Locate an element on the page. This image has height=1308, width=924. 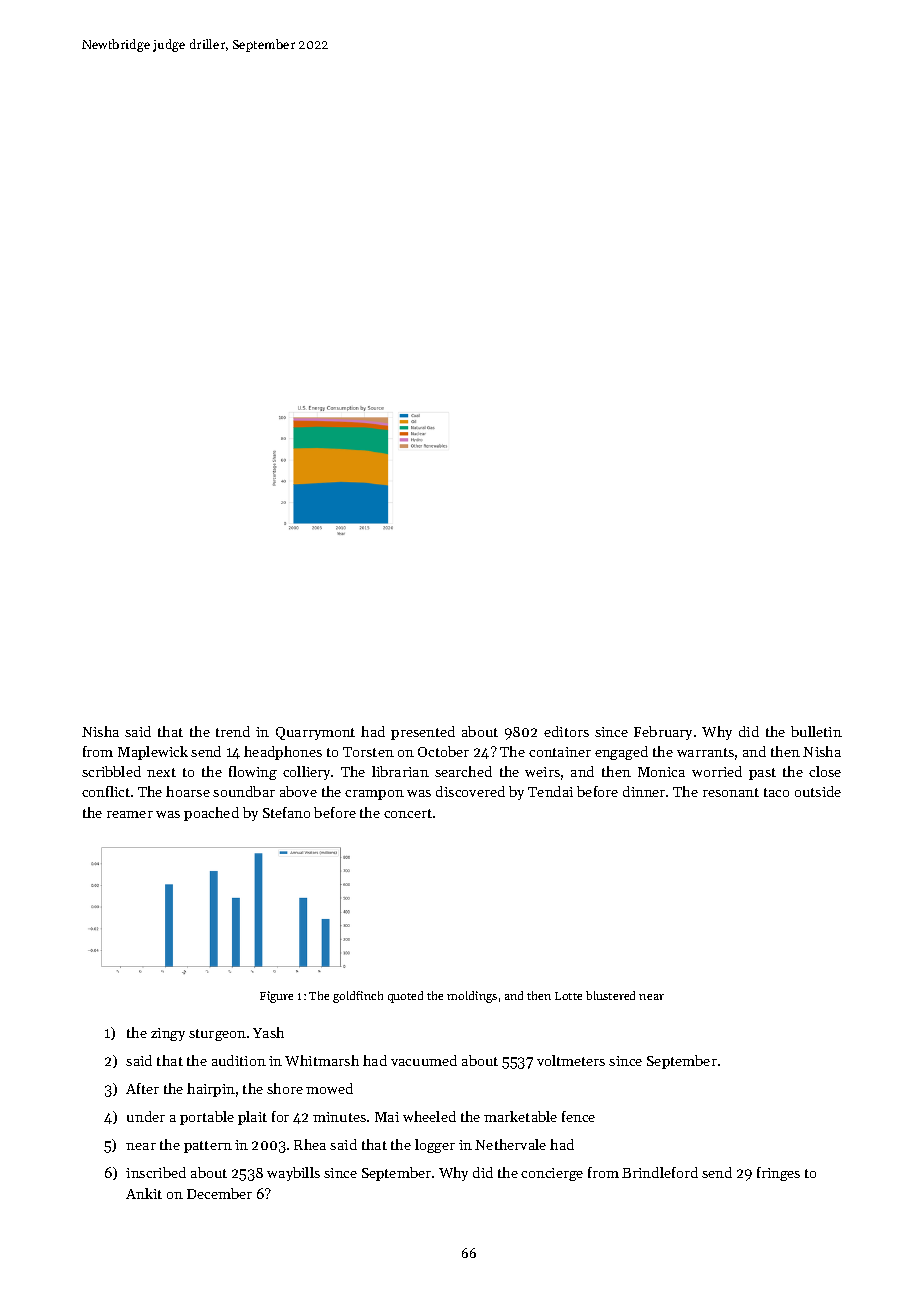
poached is located at coordinates (211, 814).
